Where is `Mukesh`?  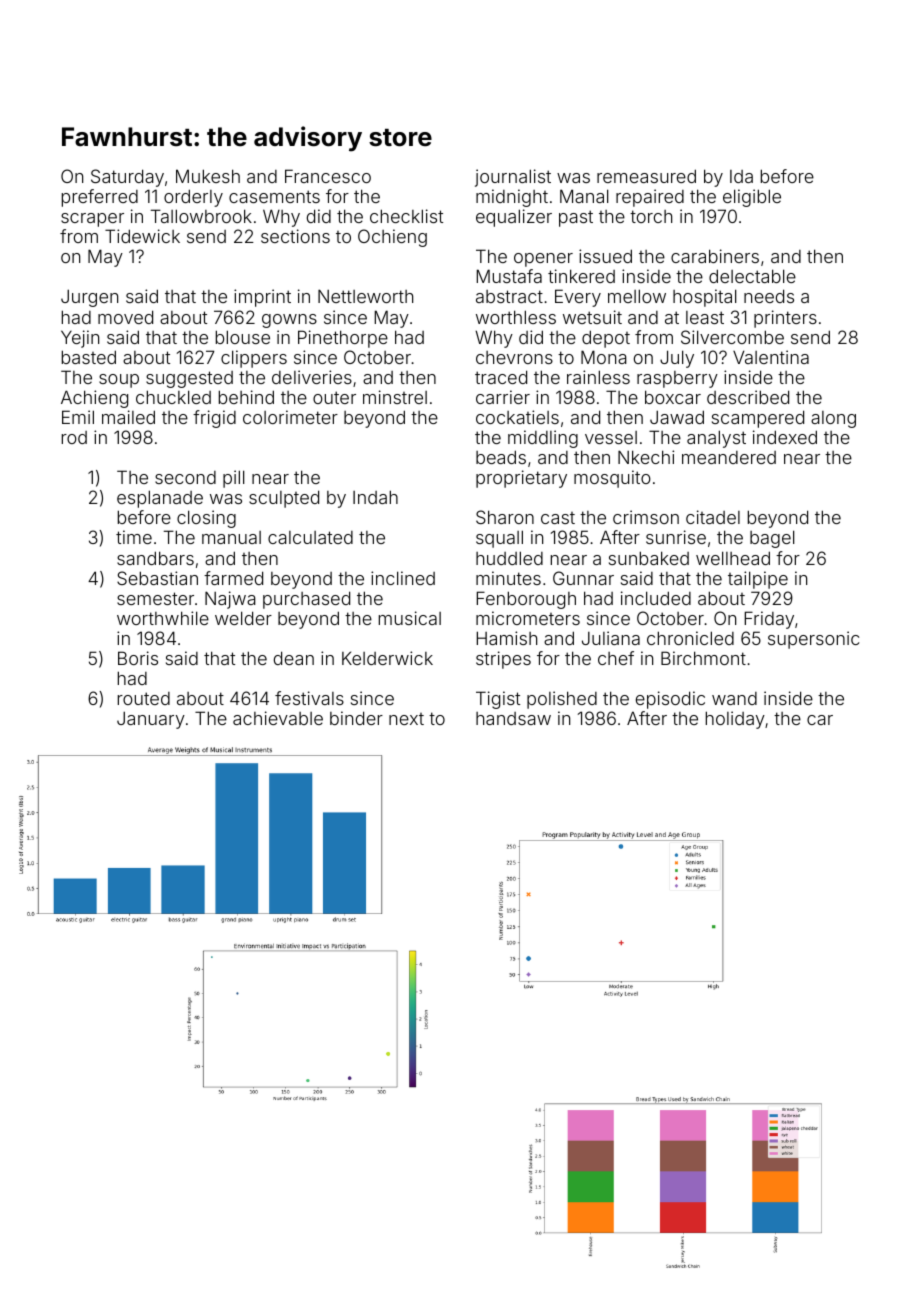
Mukesh is located at coordinates (208, 176).
